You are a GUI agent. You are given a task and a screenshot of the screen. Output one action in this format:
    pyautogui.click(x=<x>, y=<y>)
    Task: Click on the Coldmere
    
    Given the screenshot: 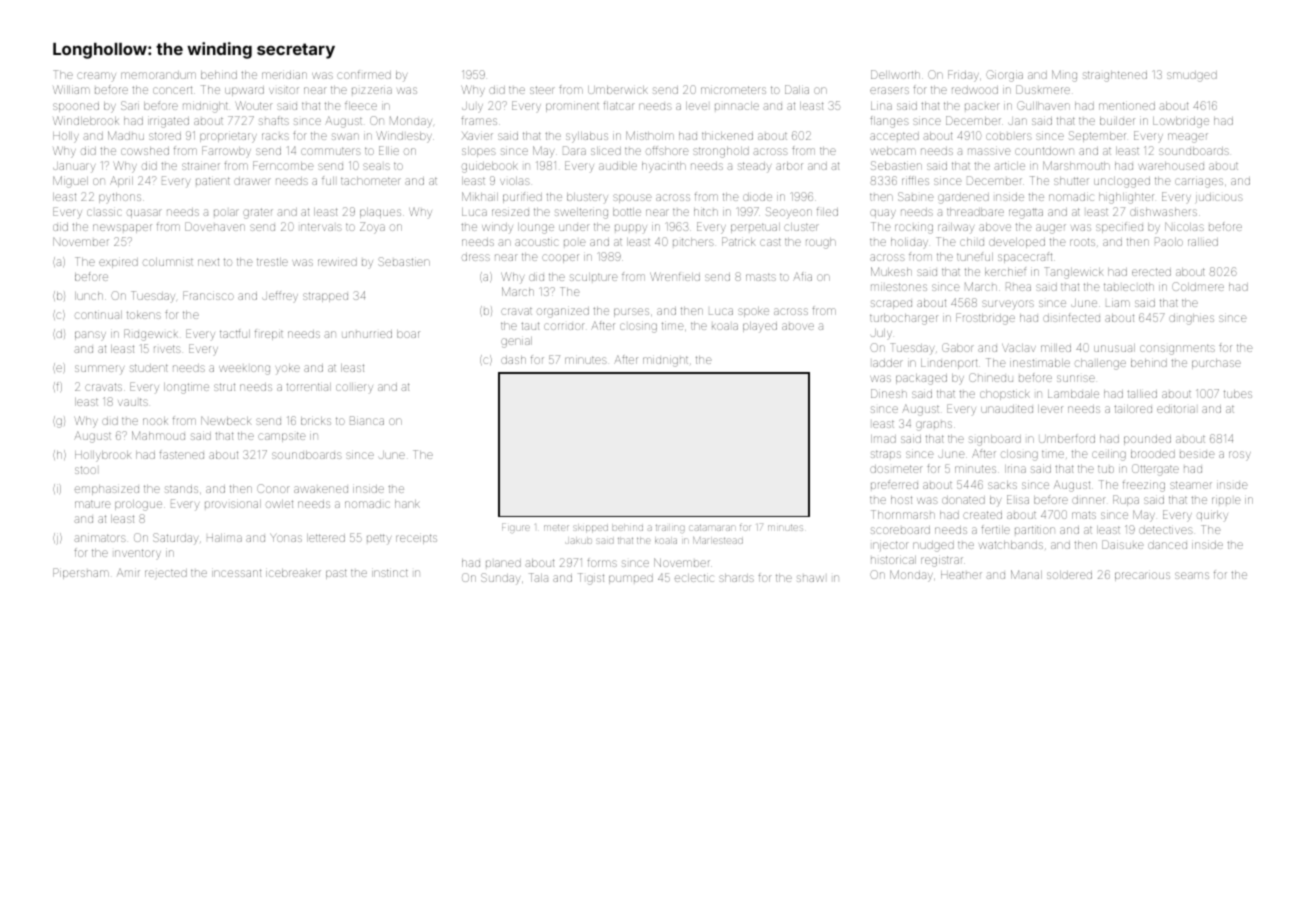 What is the action you would take?
    pyautogui.click(x=1198, y=286)
